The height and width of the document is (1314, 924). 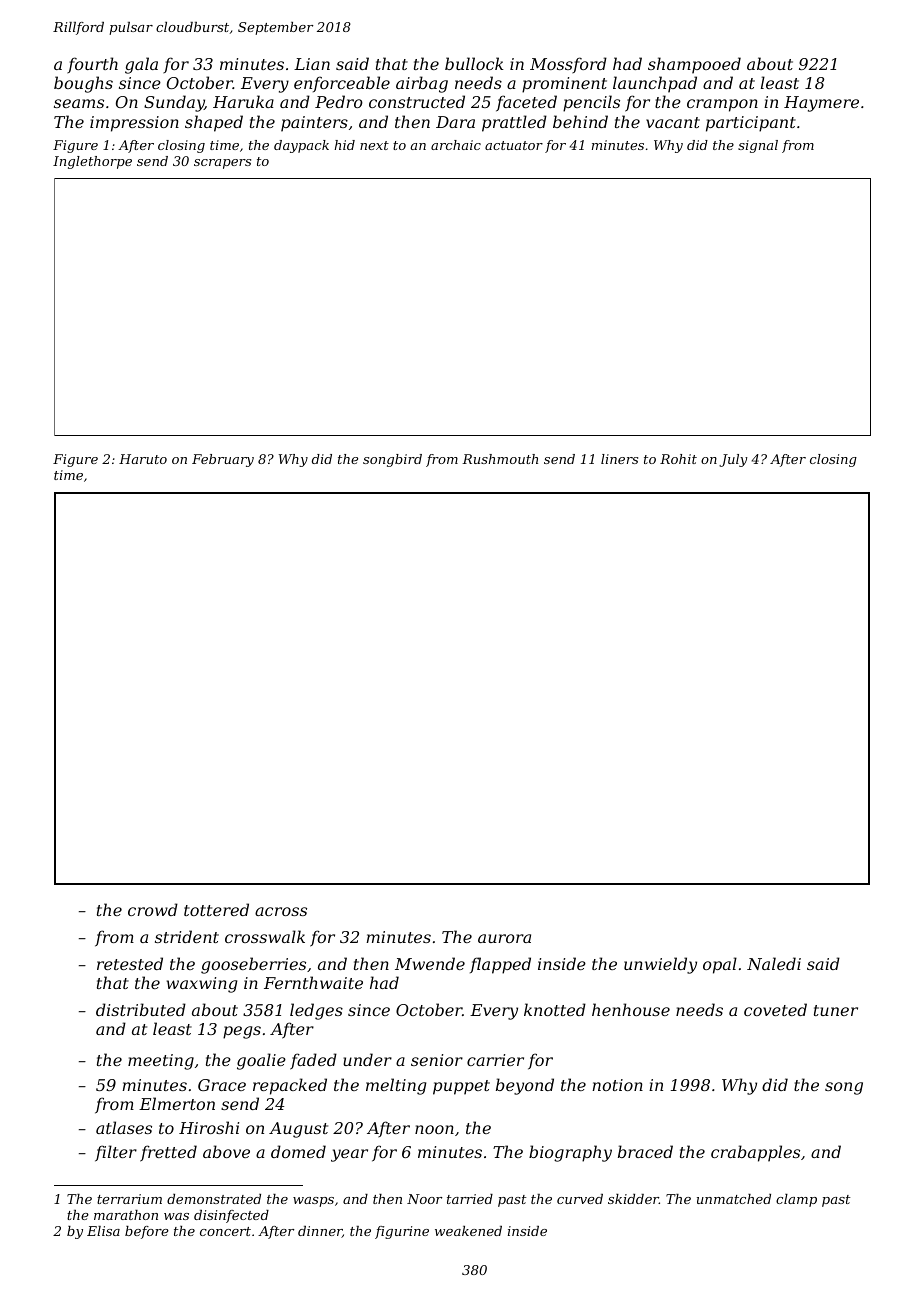 I want to click on meeting, so click(x=161, y=1062).
